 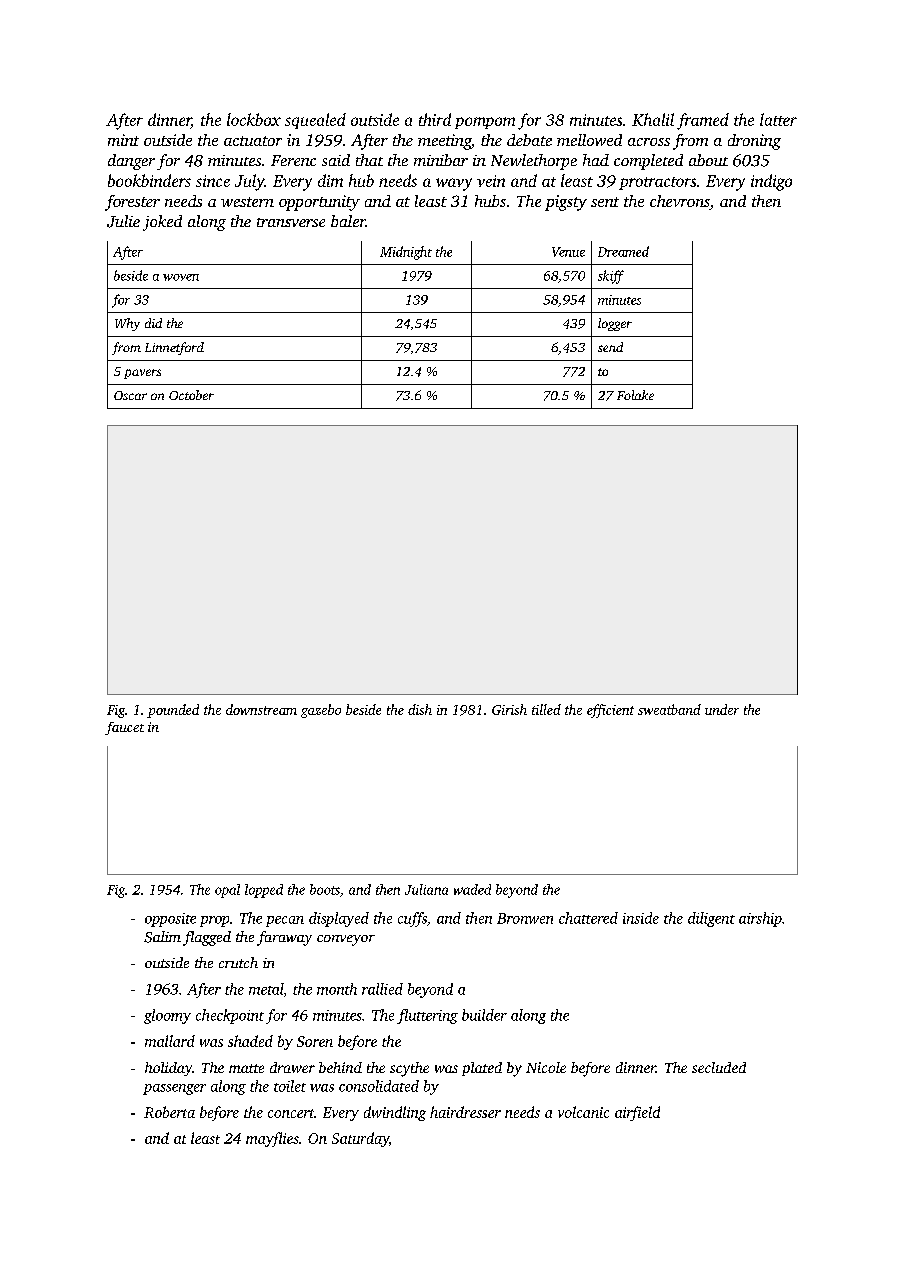 I want to click on framed, so click(x=703, y=121).
